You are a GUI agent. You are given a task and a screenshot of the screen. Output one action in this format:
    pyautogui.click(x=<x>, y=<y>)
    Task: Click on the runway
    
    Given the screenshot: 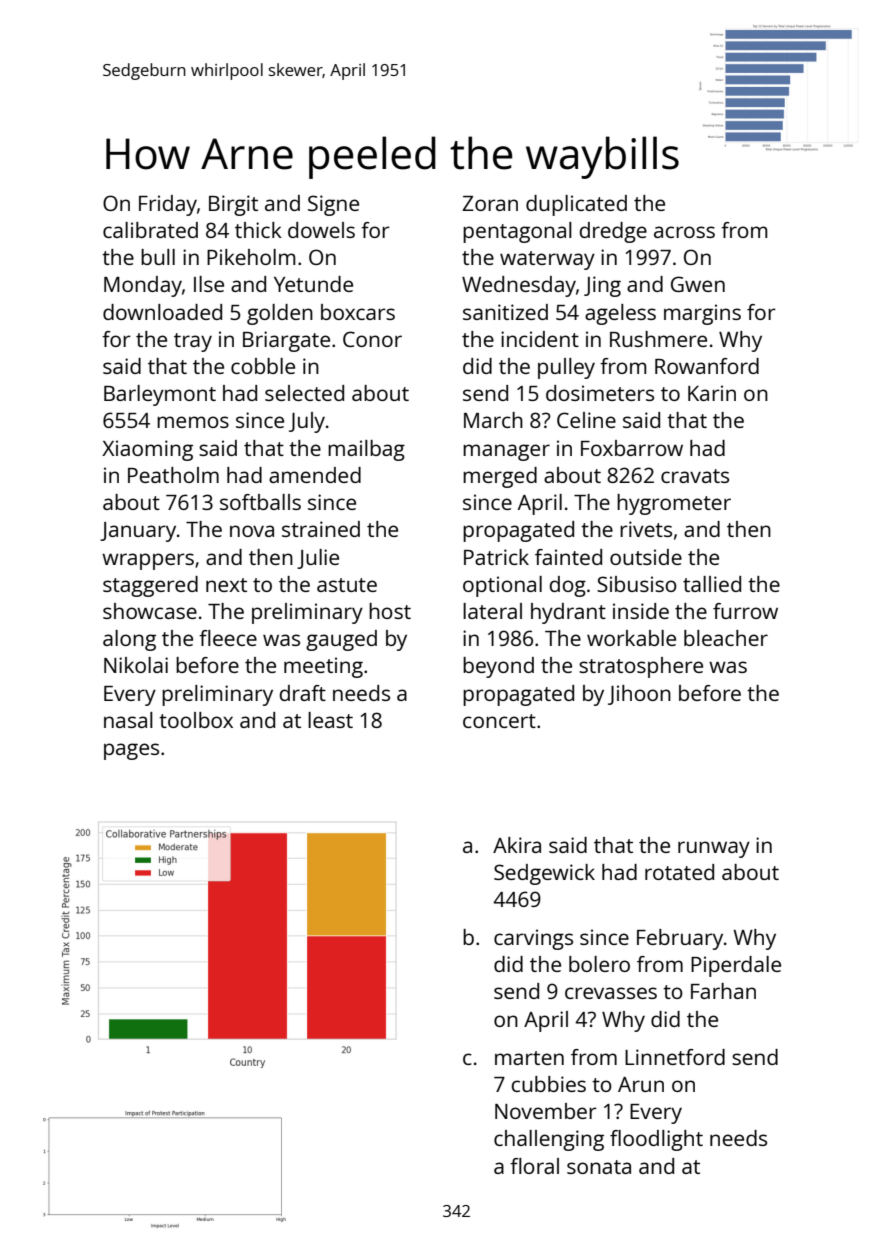 What is the action you would take?
    pyautogui.click(x=714, y=849)
